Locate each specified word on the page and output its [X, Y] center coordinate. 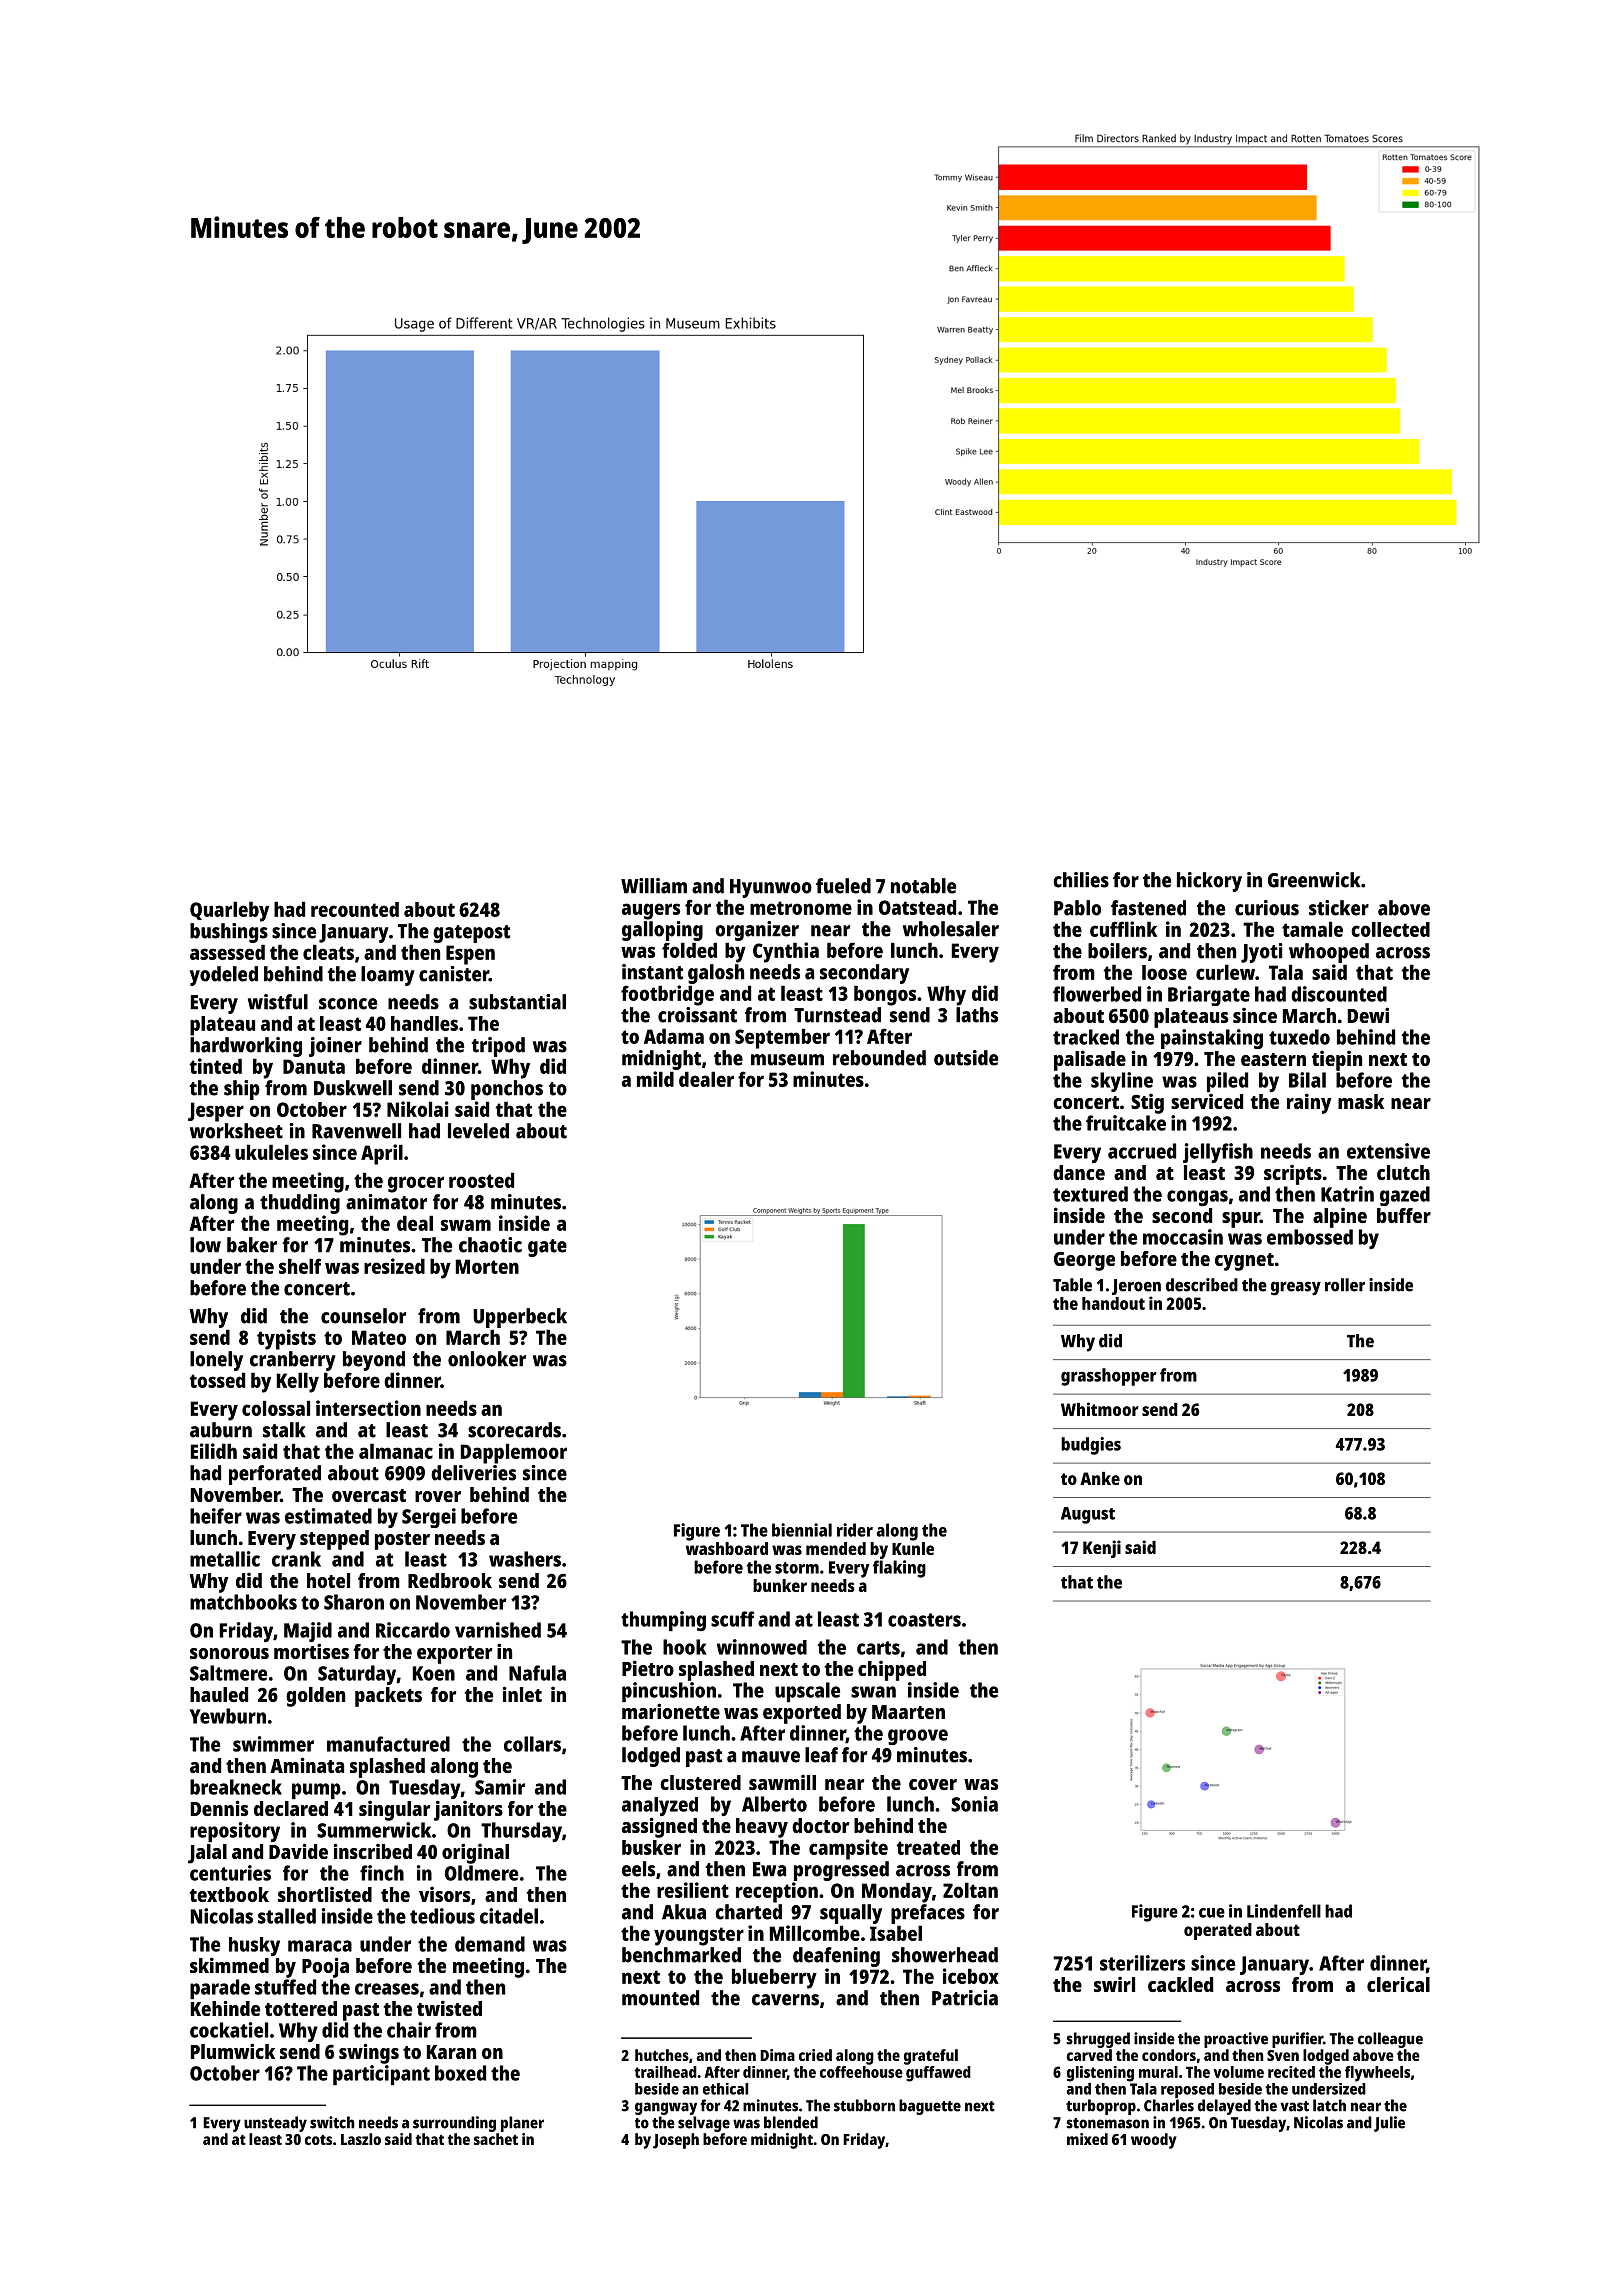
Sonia [974, 1804]
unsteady [275, 2124]
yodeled [224, 976]
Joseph [676, 2141]
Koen [434, 1673]
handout [1113, 1303]
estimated [328, 1516]
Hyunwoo [771, 888]
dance [1079, 1172]
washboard [727, 1548]
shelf [300, 1266]
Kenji [1102, 1549]
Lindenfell [1284, 1911]
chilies [1081, 880]
